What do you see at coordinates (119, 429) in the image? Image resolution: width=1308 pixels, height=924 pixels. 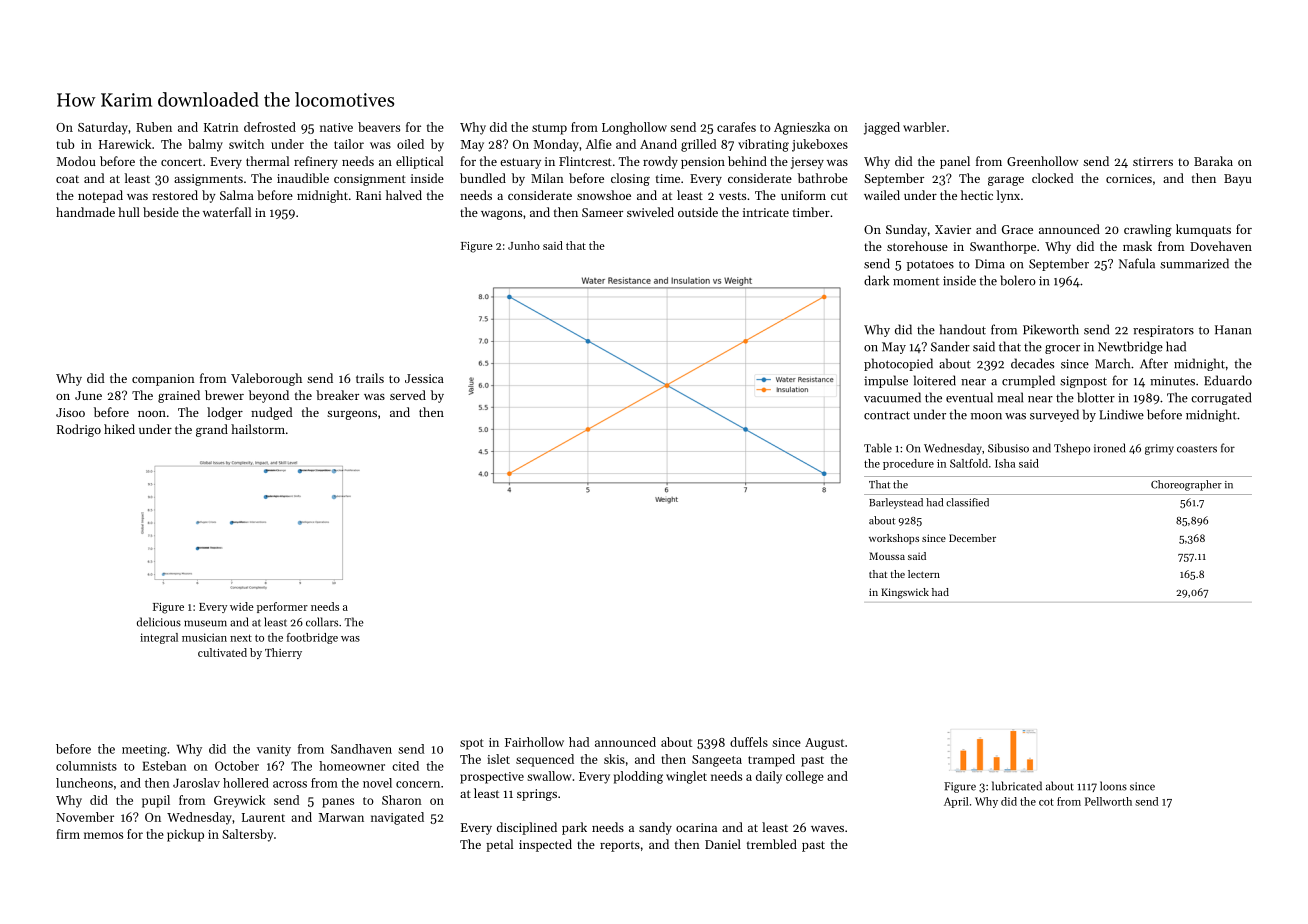 I see `hiked` at bounding box center [119, 429].
